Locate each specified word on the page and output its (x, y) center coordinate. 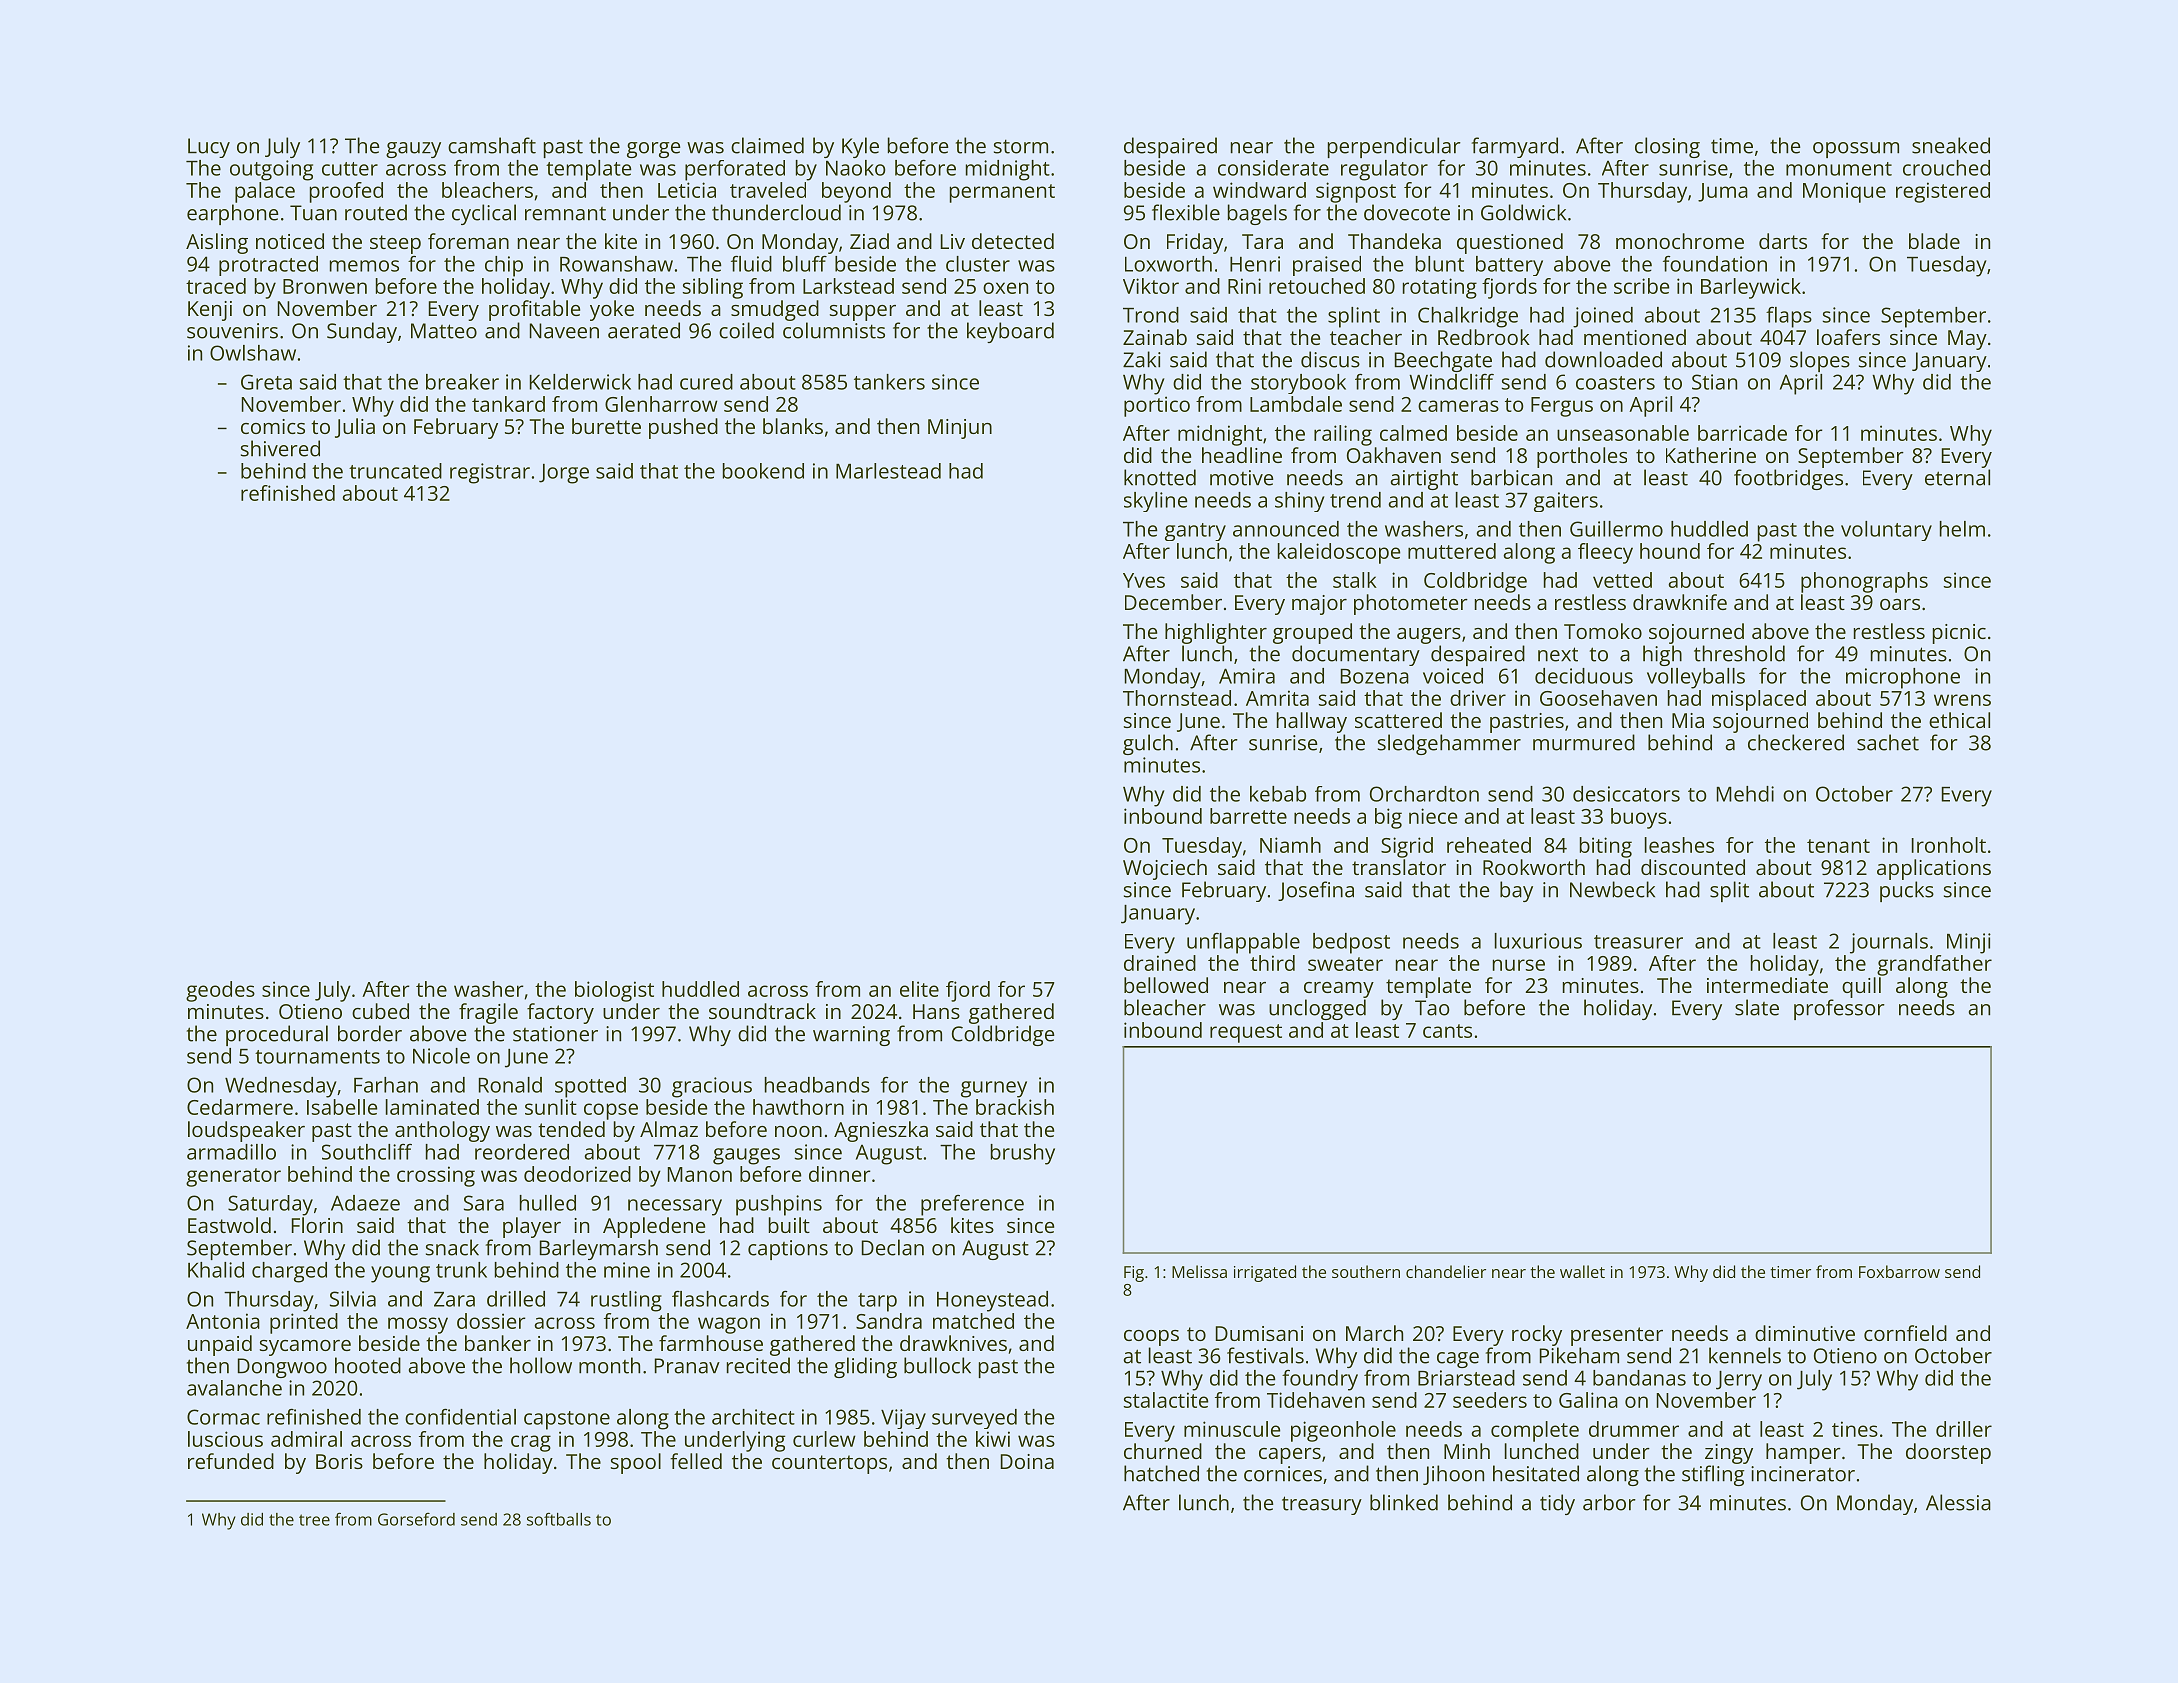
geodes (220, 991)
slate (1757, 1007)
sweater (1345, 964)
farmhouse (711, 1343)
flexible (1186, 212)
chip (504, 266)
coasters (1615, 383)
